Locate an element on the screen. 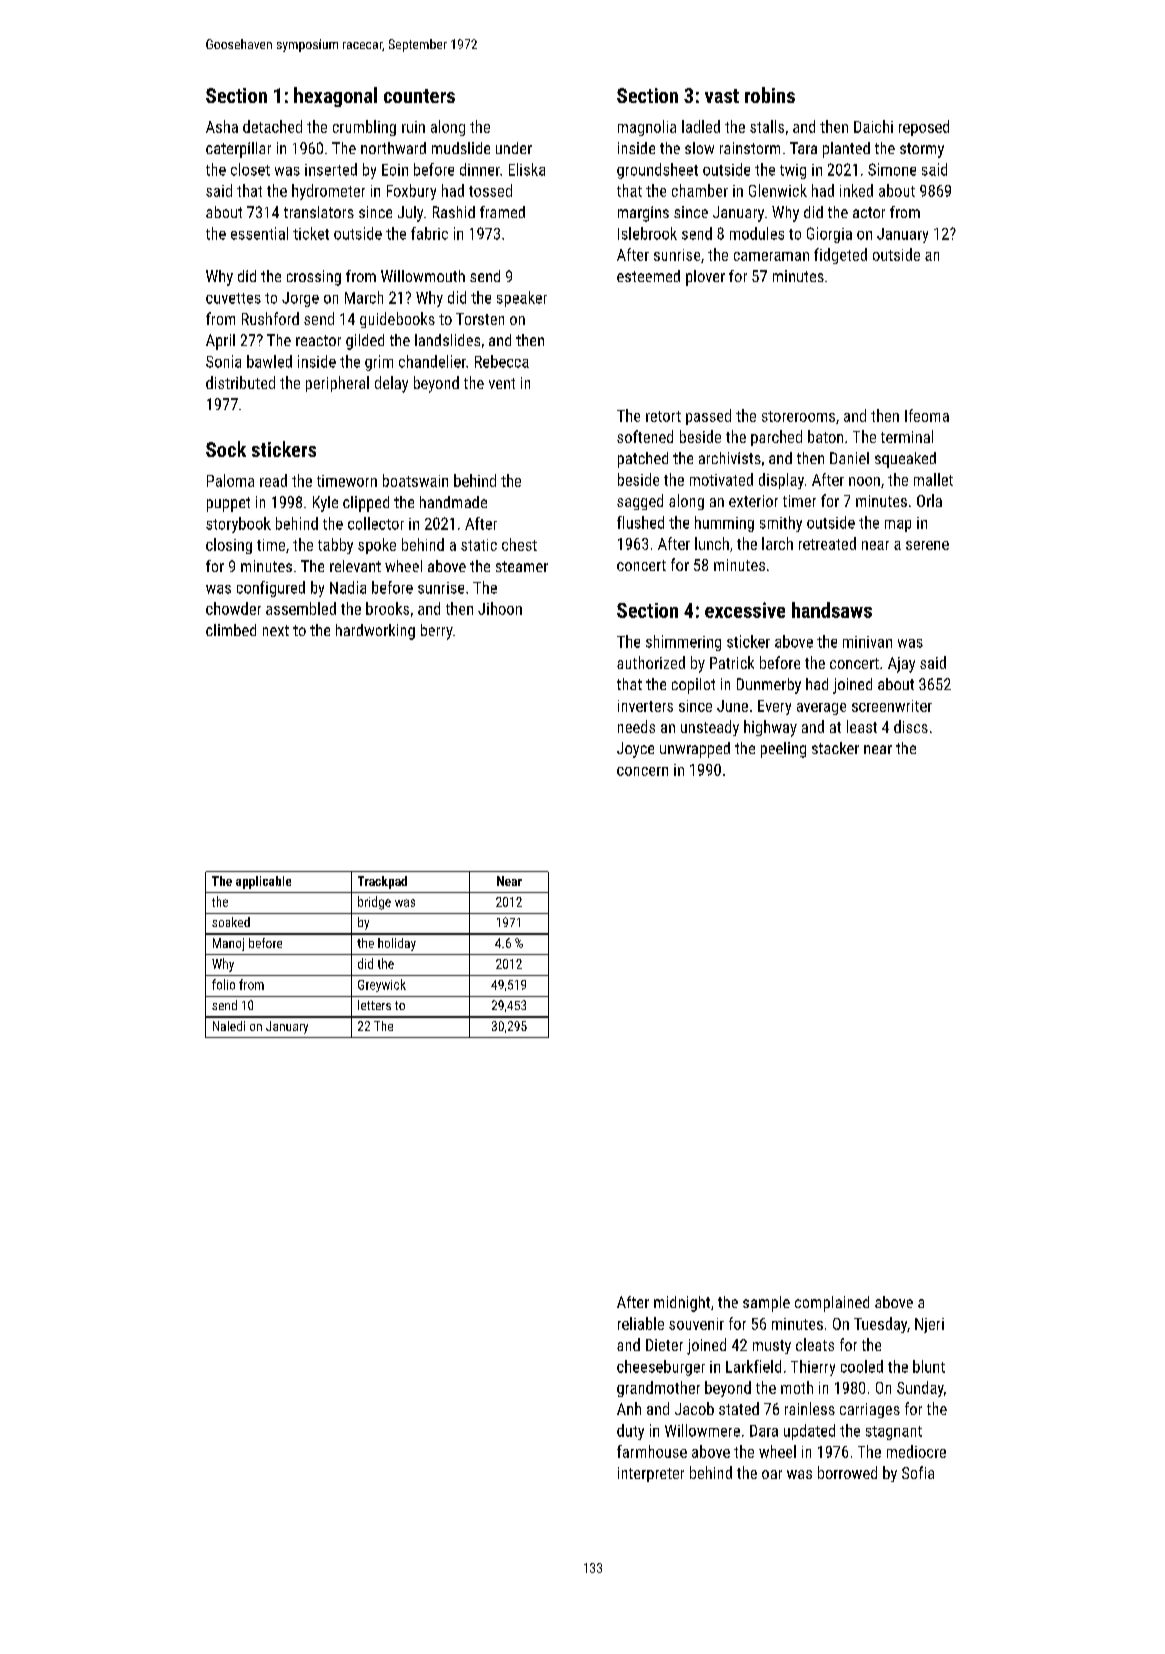 Image resolution: width=1165 pixels, height=1654 pixels. peeling is located at coordinates (783, 750).
